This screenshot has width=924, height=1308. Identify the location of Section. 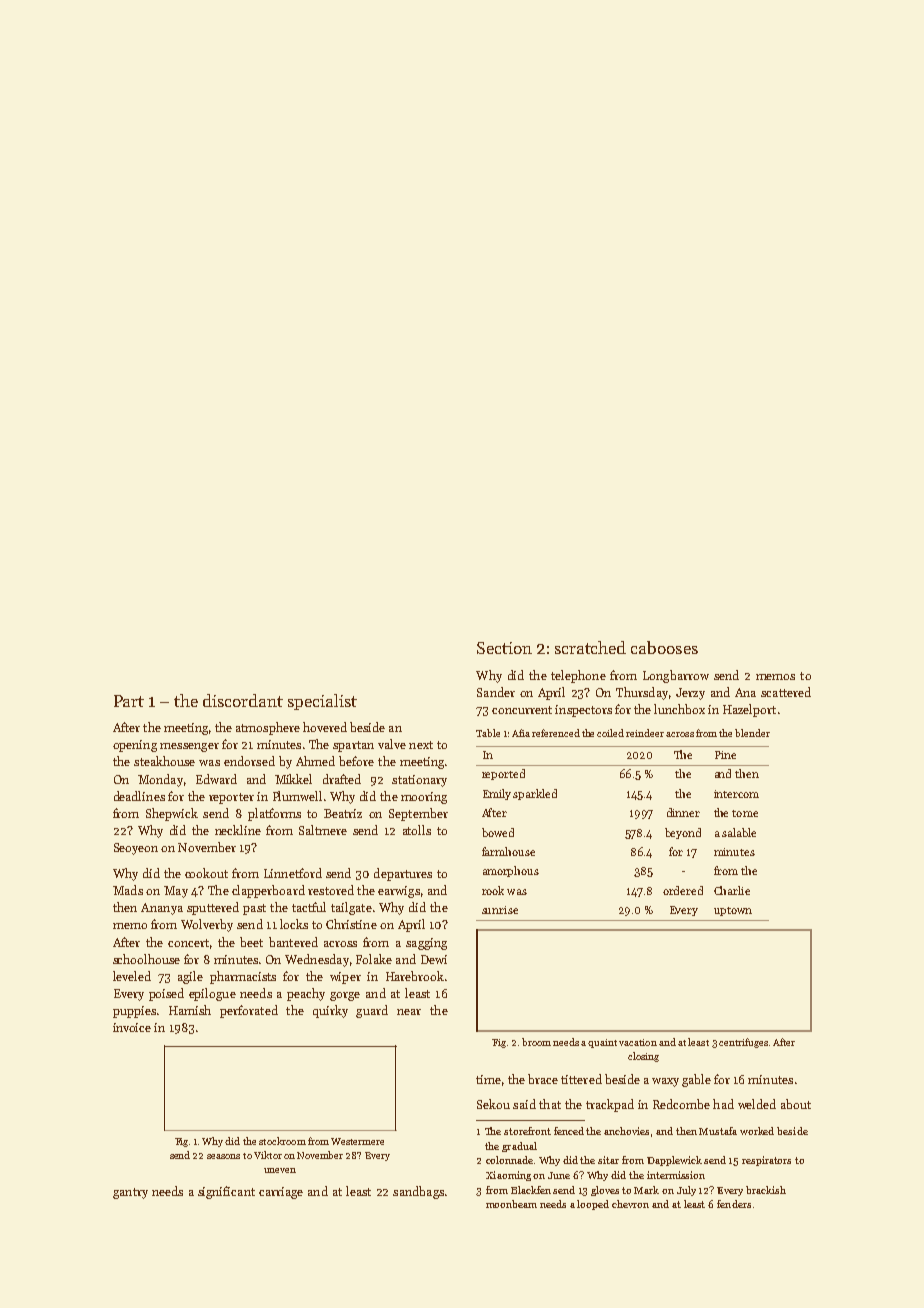
(504, 648).
